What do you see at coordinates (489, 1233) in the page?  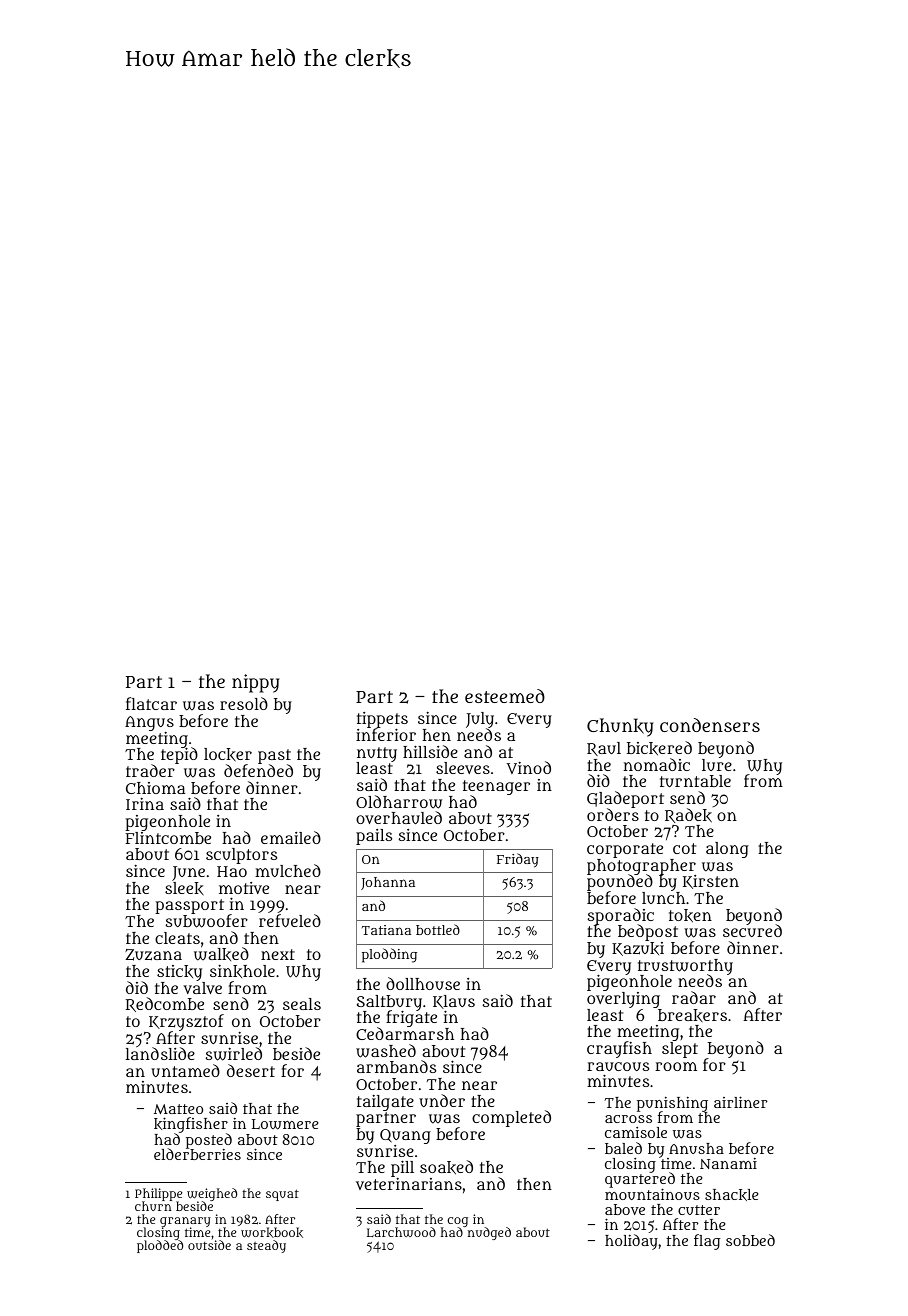 I see `nudged` at bounding box center [489, 1233].
